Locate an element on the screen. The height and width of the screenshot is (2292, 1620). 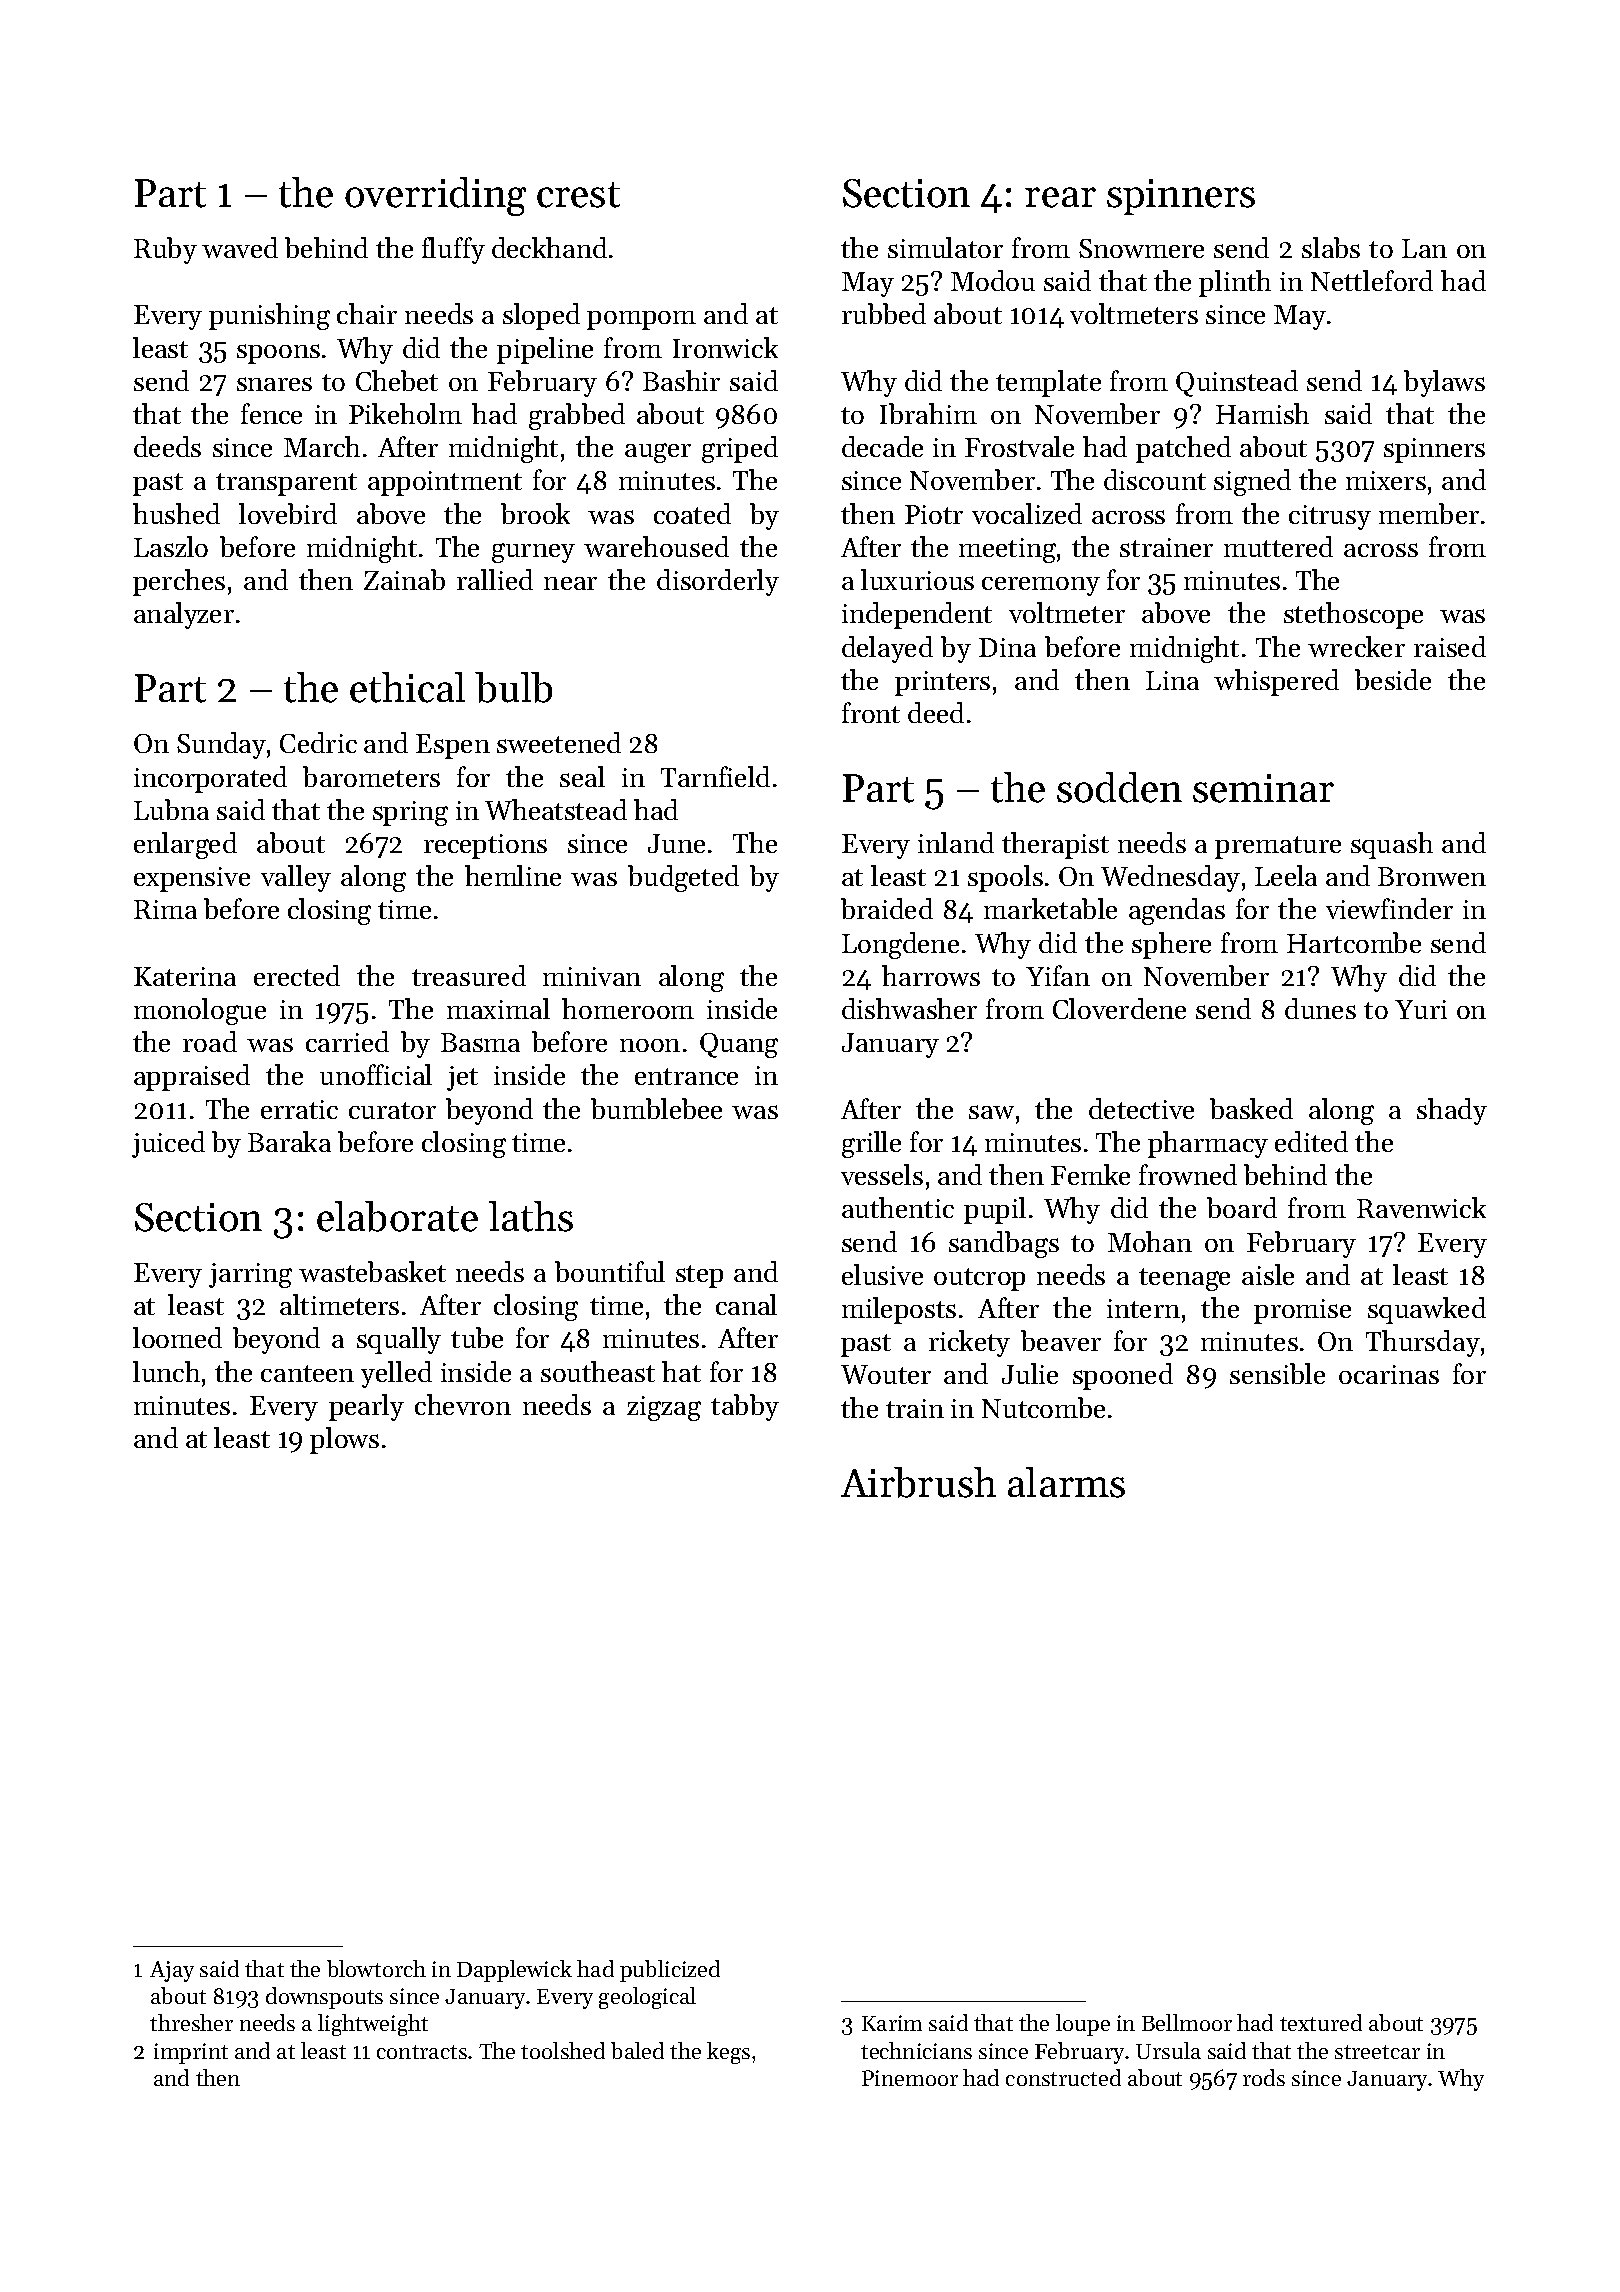
Pinemoor is located at coordinates (910, 2078).
